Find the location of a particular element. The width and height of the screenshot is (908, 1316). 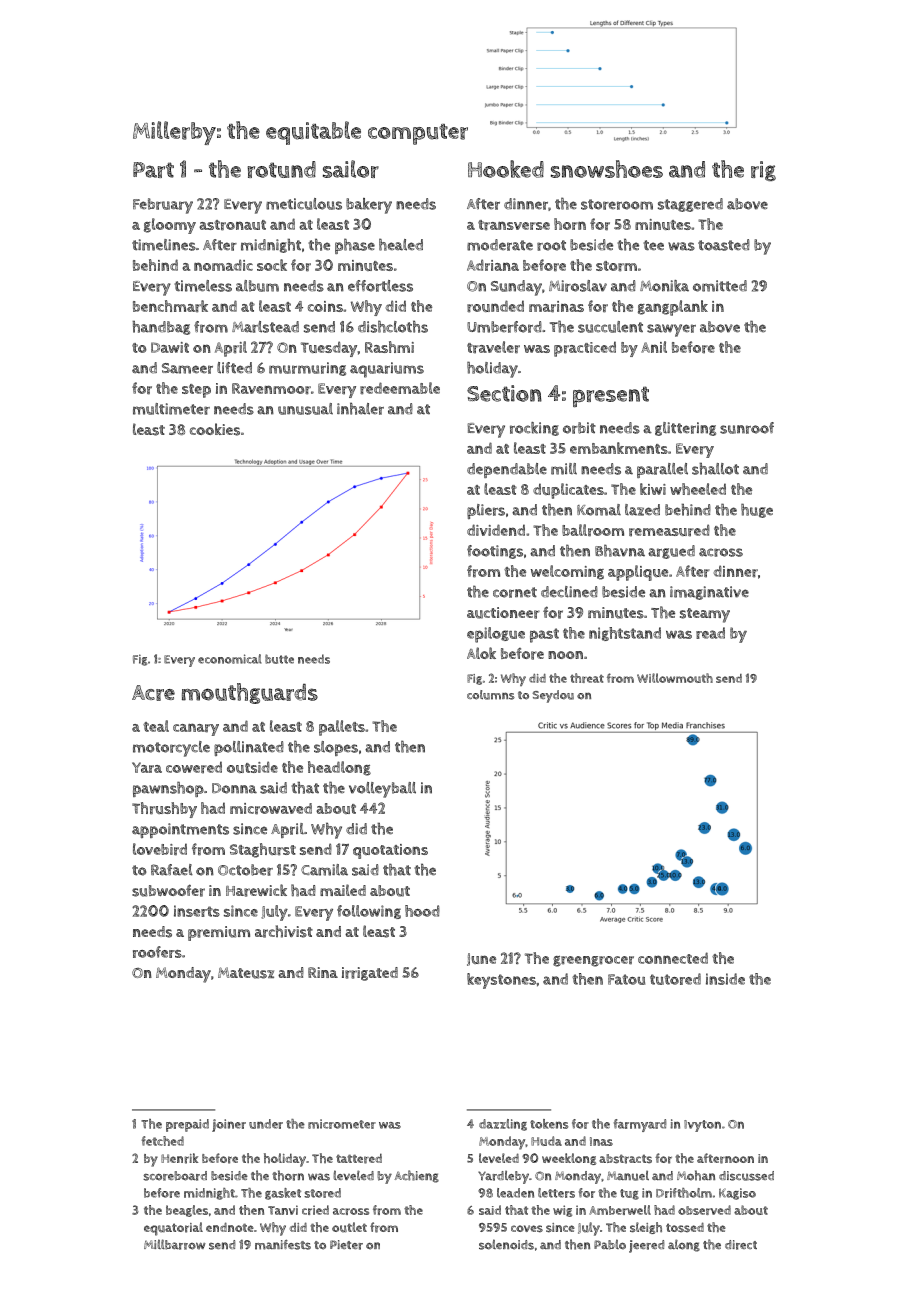

roofers is located at coordinates (157, 952).
